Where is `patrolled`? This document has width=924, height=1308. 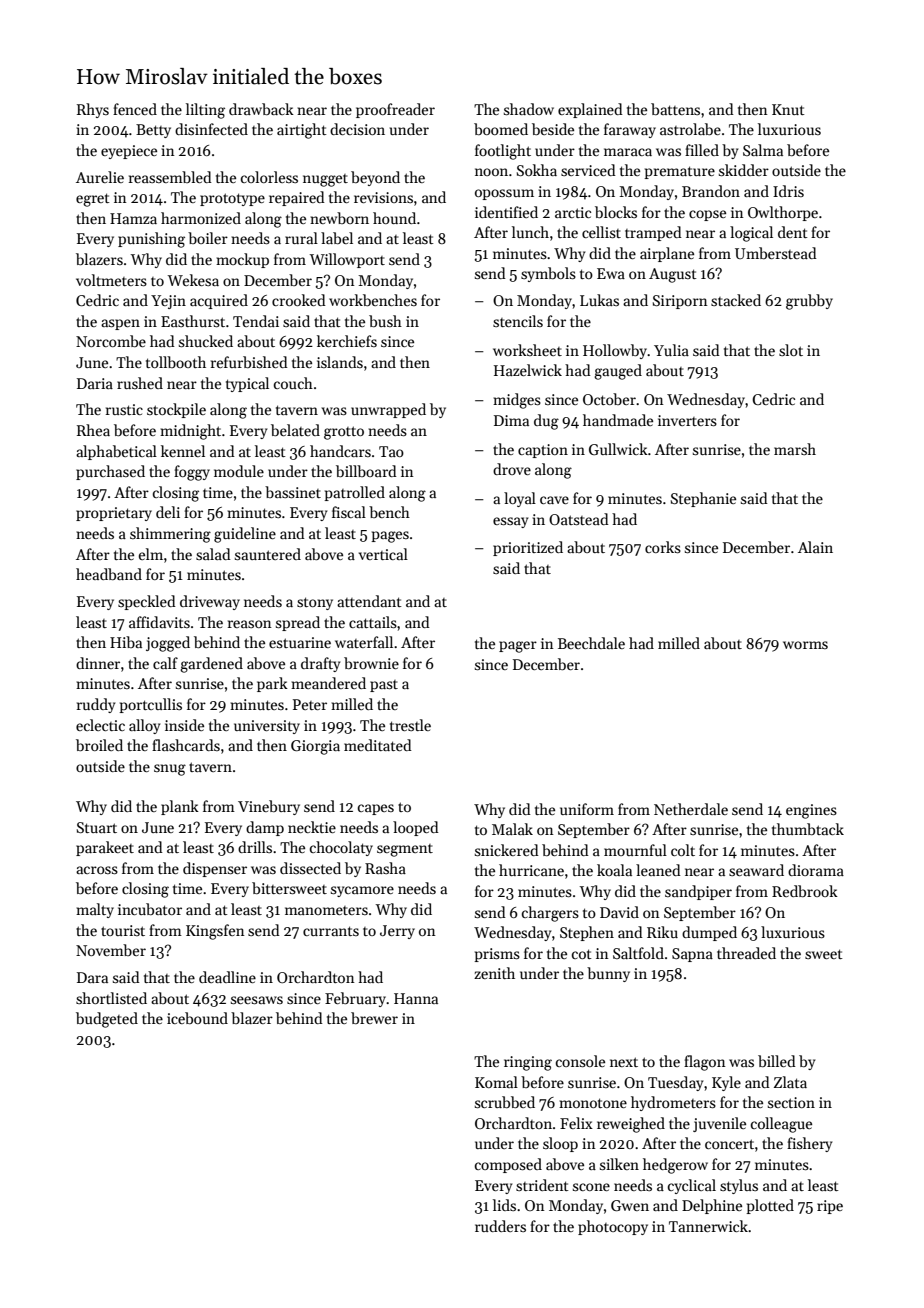 patrolled is located at coordinates (354, 493).
